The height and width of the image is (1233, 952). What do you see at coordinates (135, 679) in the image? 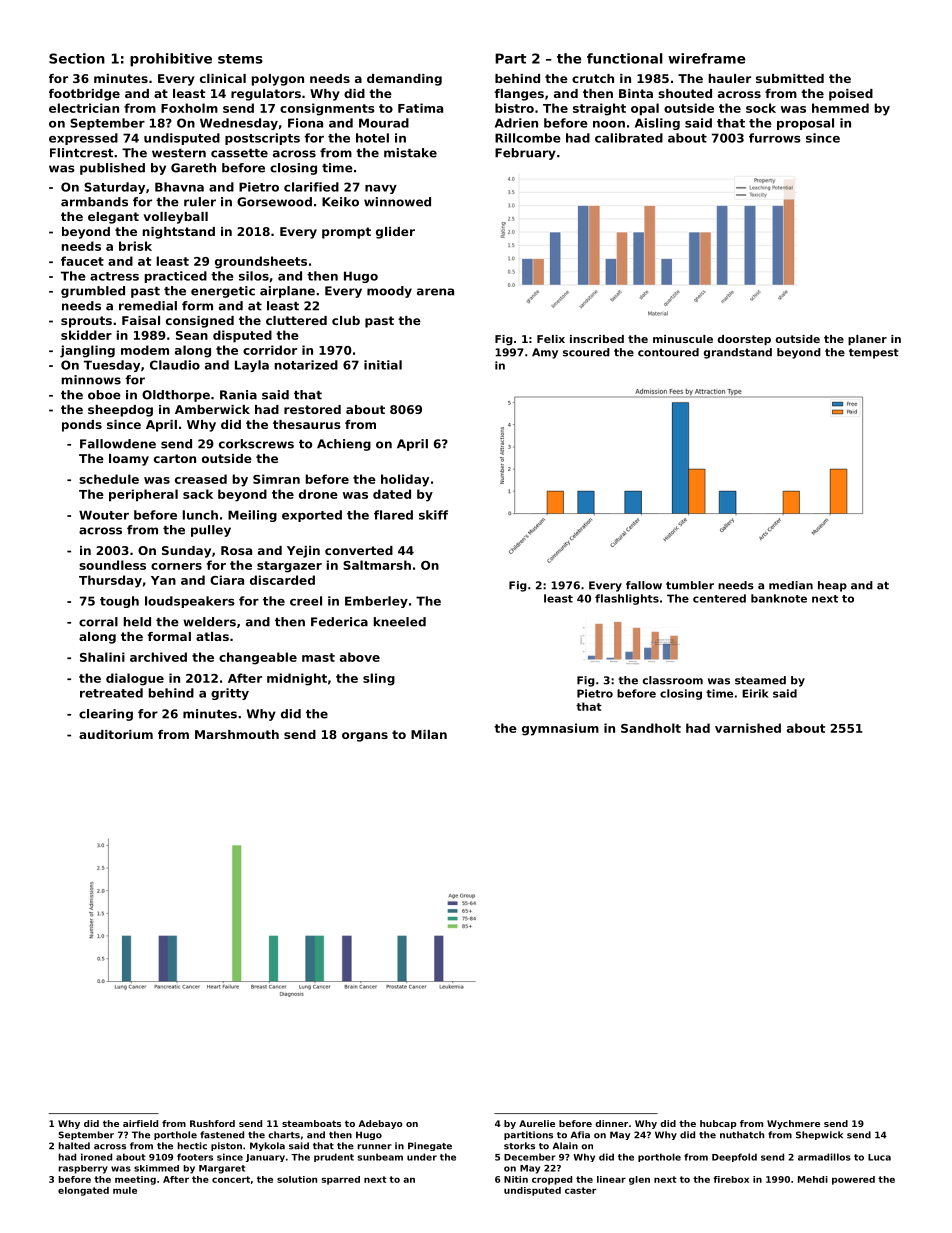
I see `dialogue` at bounding box center [135, 679].
